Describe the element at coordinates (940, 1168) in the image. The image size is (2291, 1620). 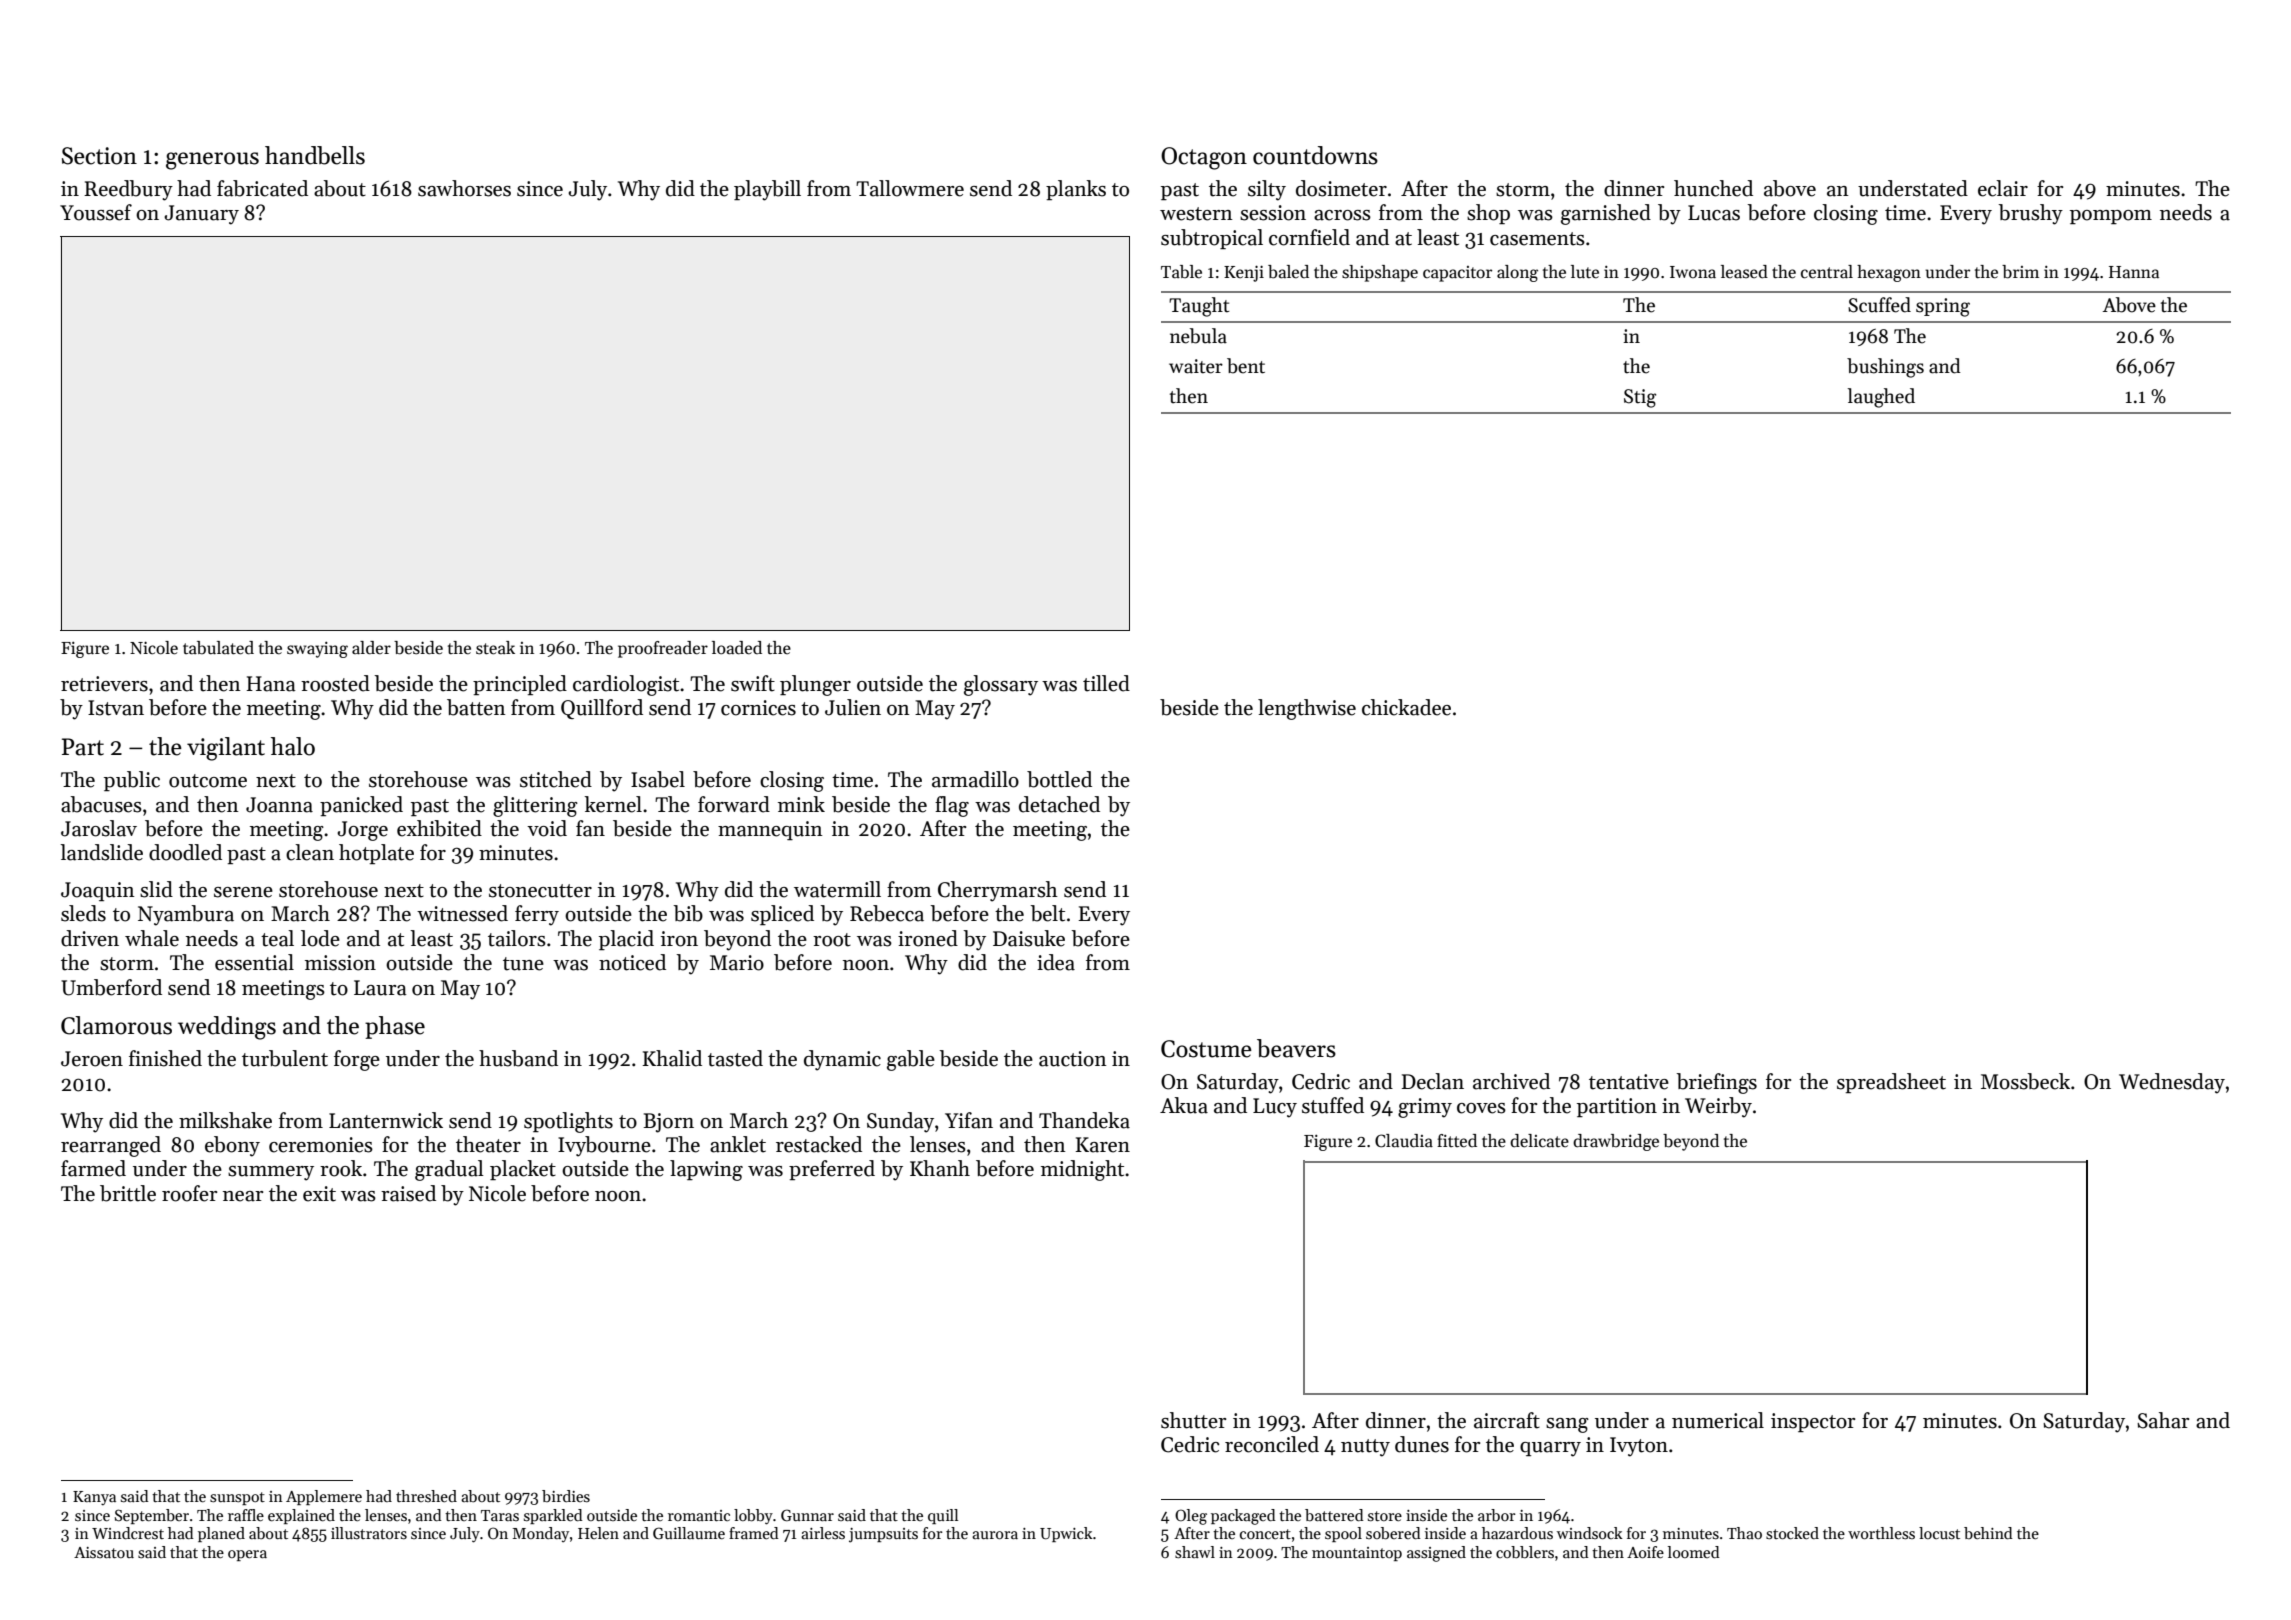
I see `Khanh` at that location.
